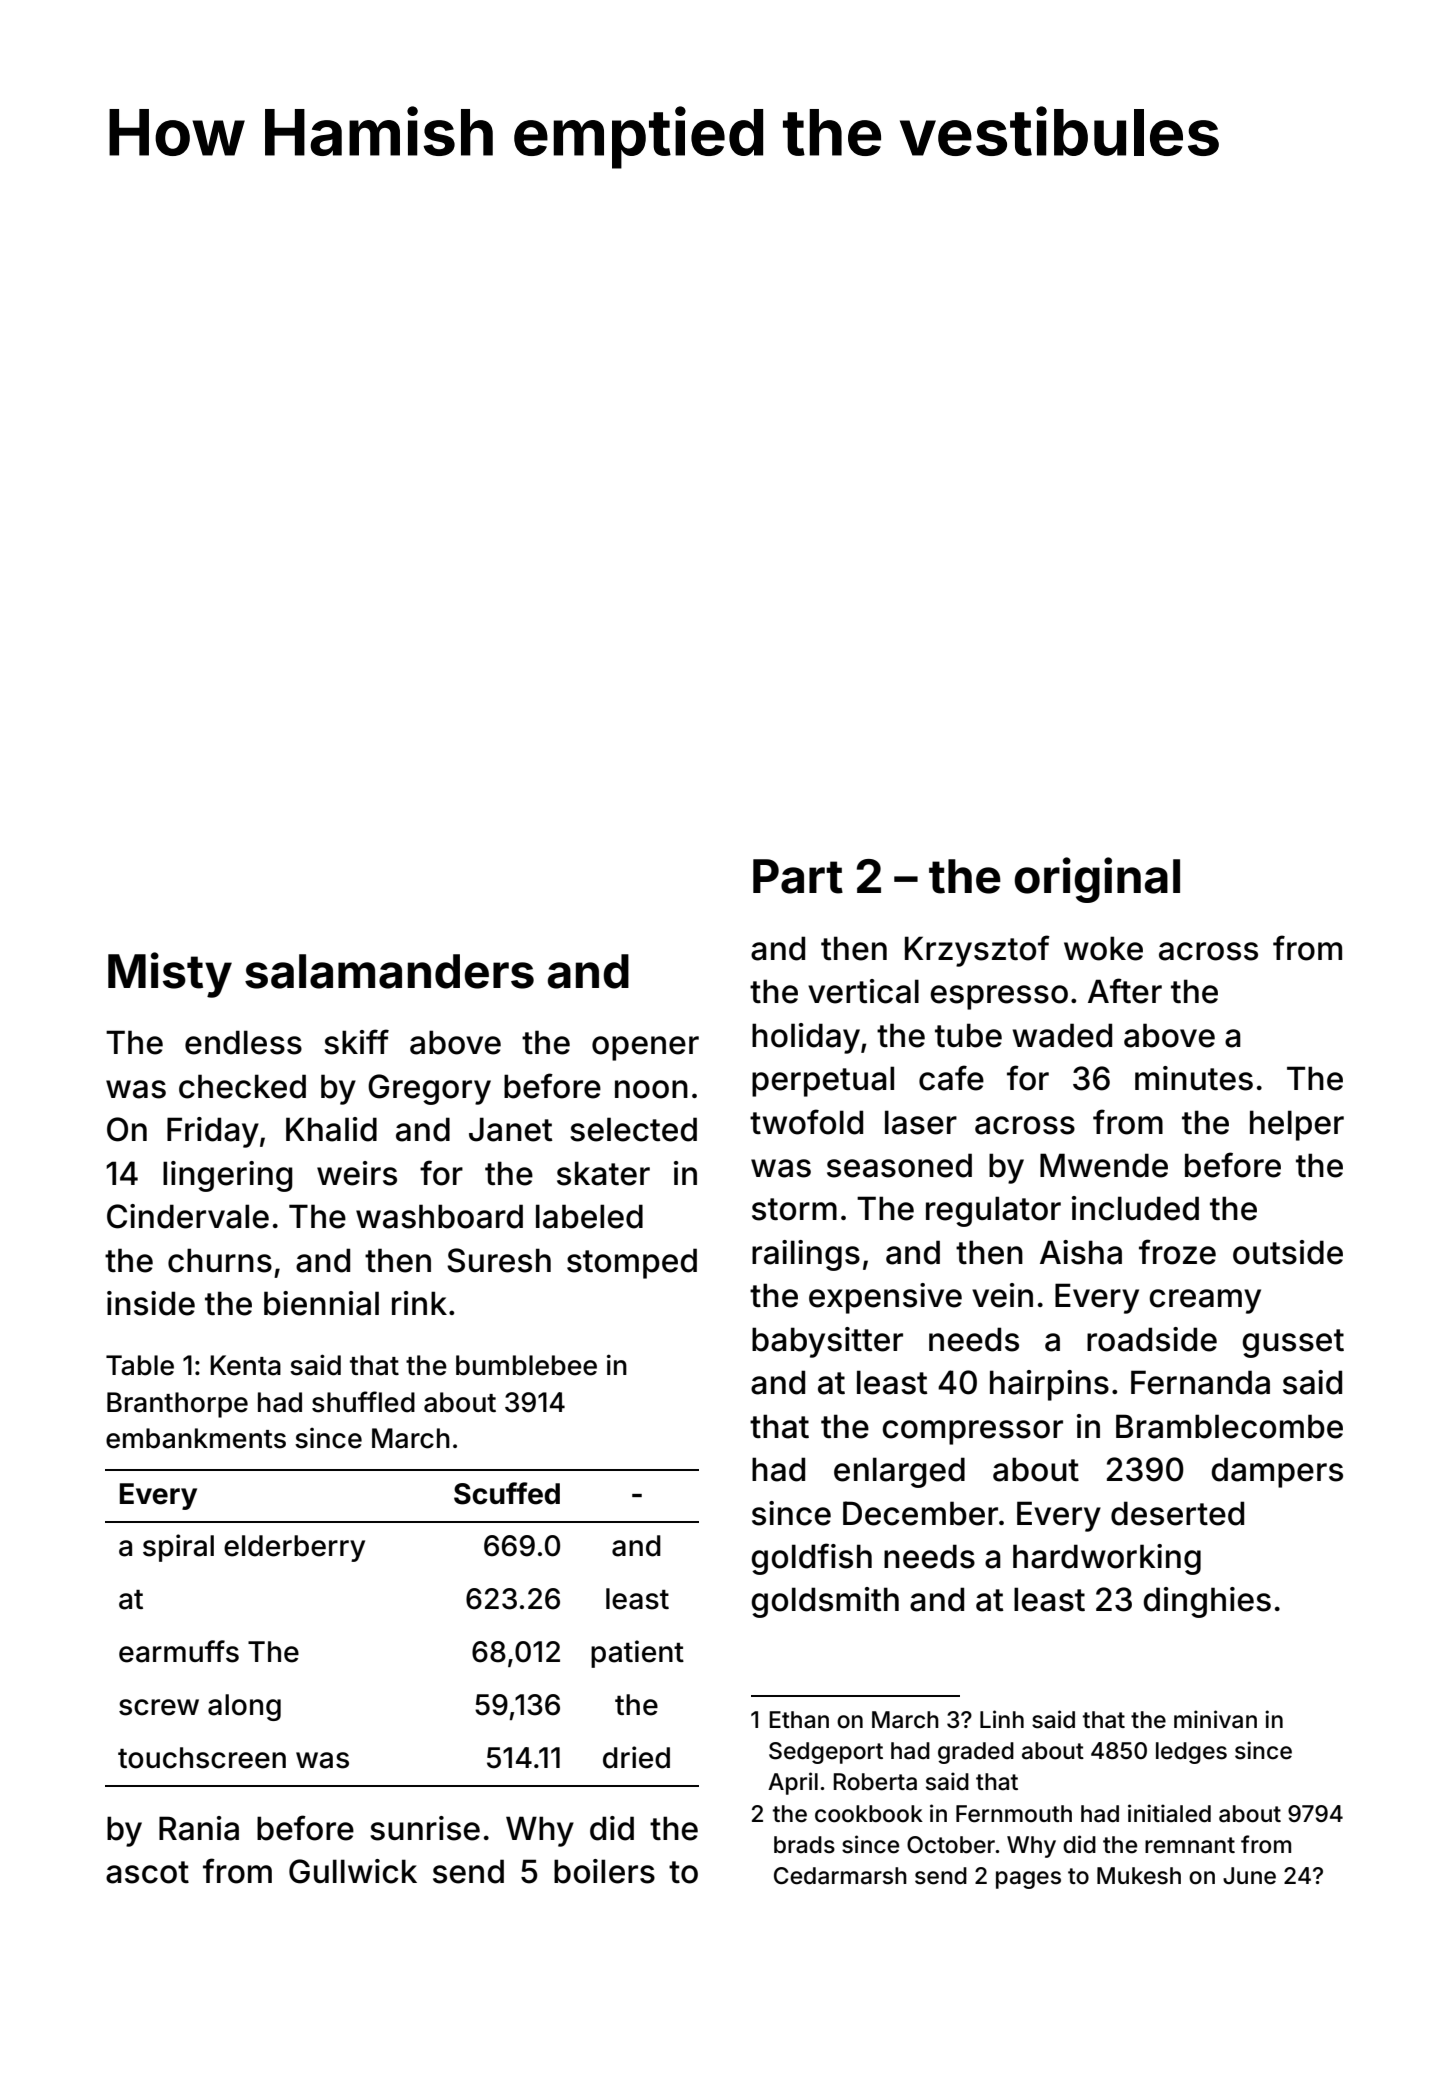 The height and width of the screenshot is (2100, 1450). Describe the element at coordinates (798, 876) in the screenshot. I see `Part` at that location.
